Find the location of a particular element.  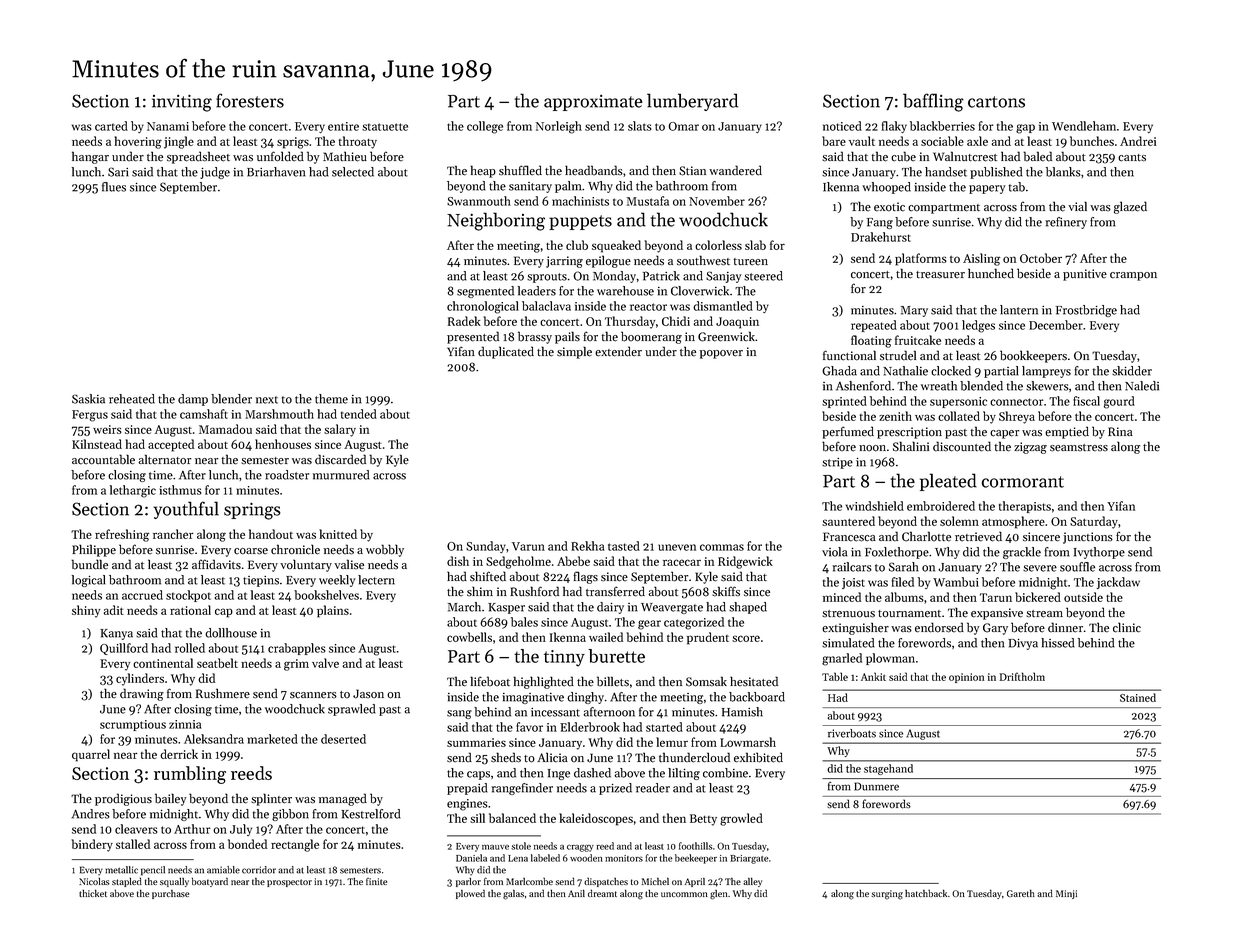

college is located at coordinates (485, 127).
